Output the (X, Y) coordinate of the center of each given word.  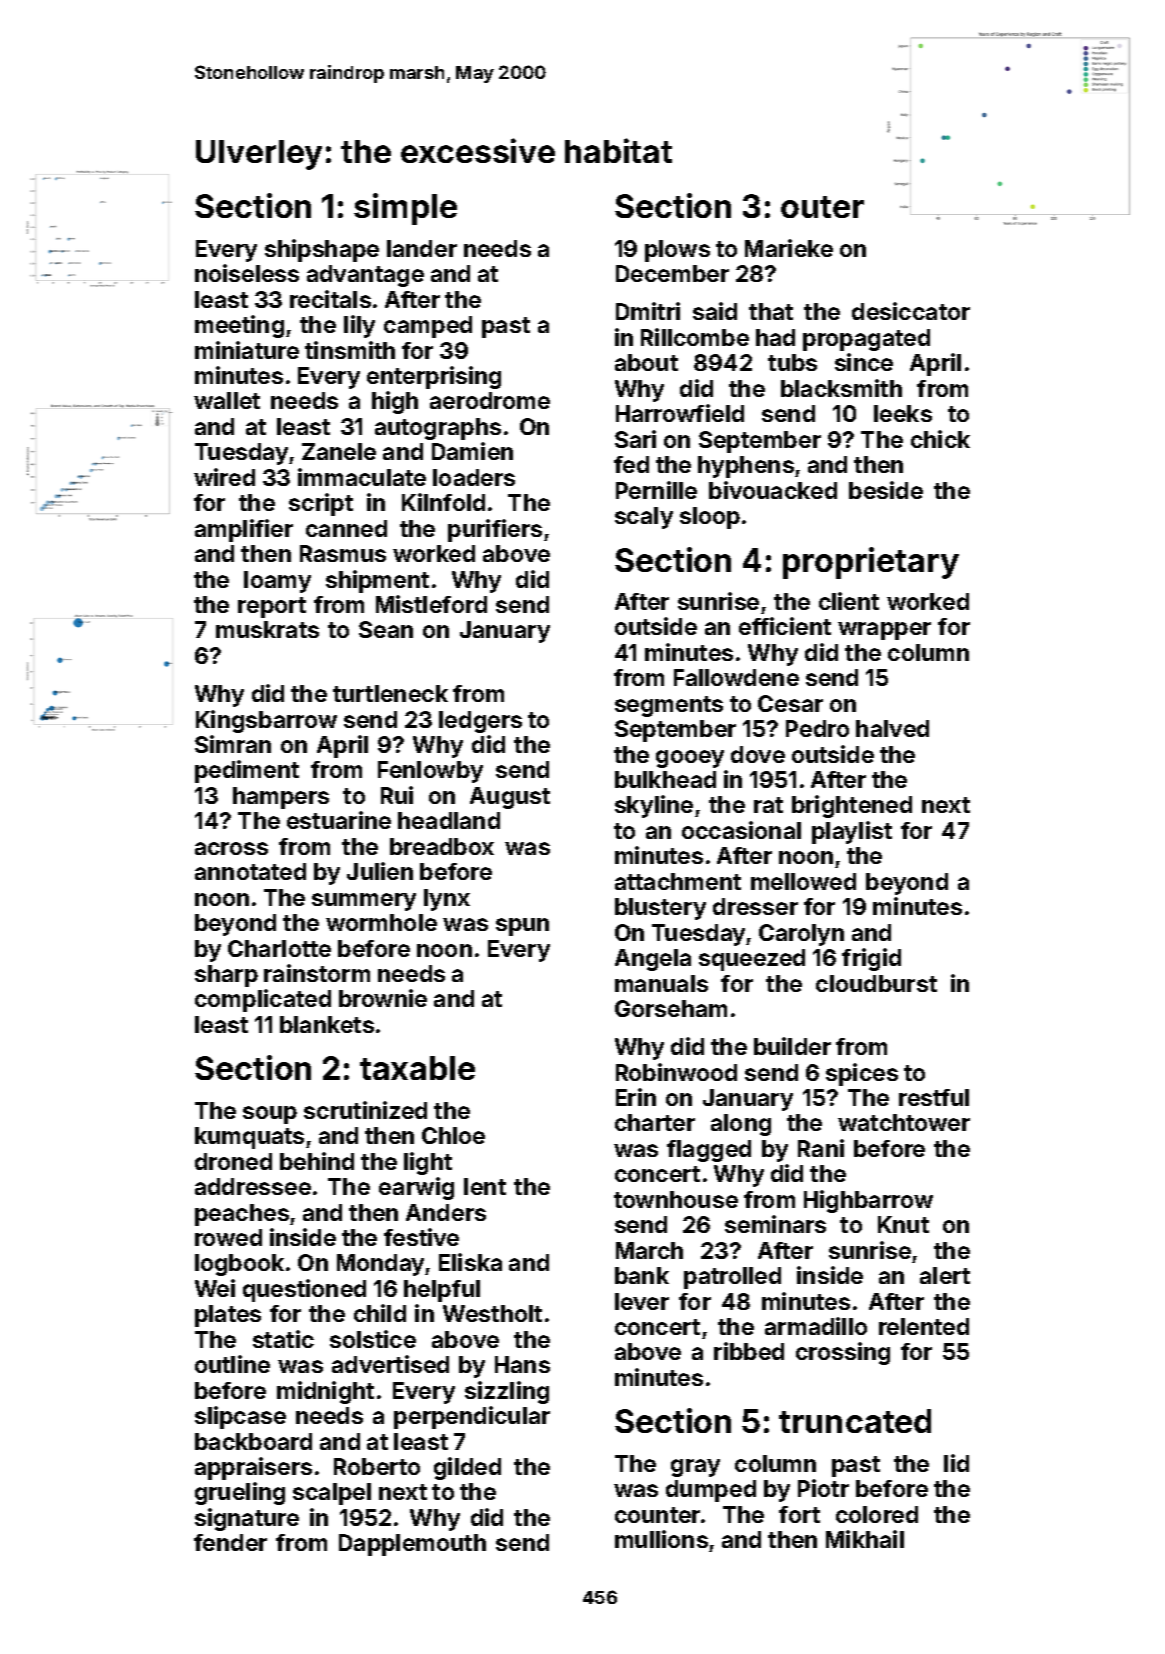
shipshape (322, 250)
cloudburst (876, 983)
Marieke (789, 248)
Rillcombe (695, 337)
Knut (903, 1224)
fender (230, 1542)
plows (677, 251)
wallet (227, 400)
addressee (253, 1186)
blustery (660, 909)
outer (822, 207)
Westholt (492, 1313)
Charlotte (279, 948)
